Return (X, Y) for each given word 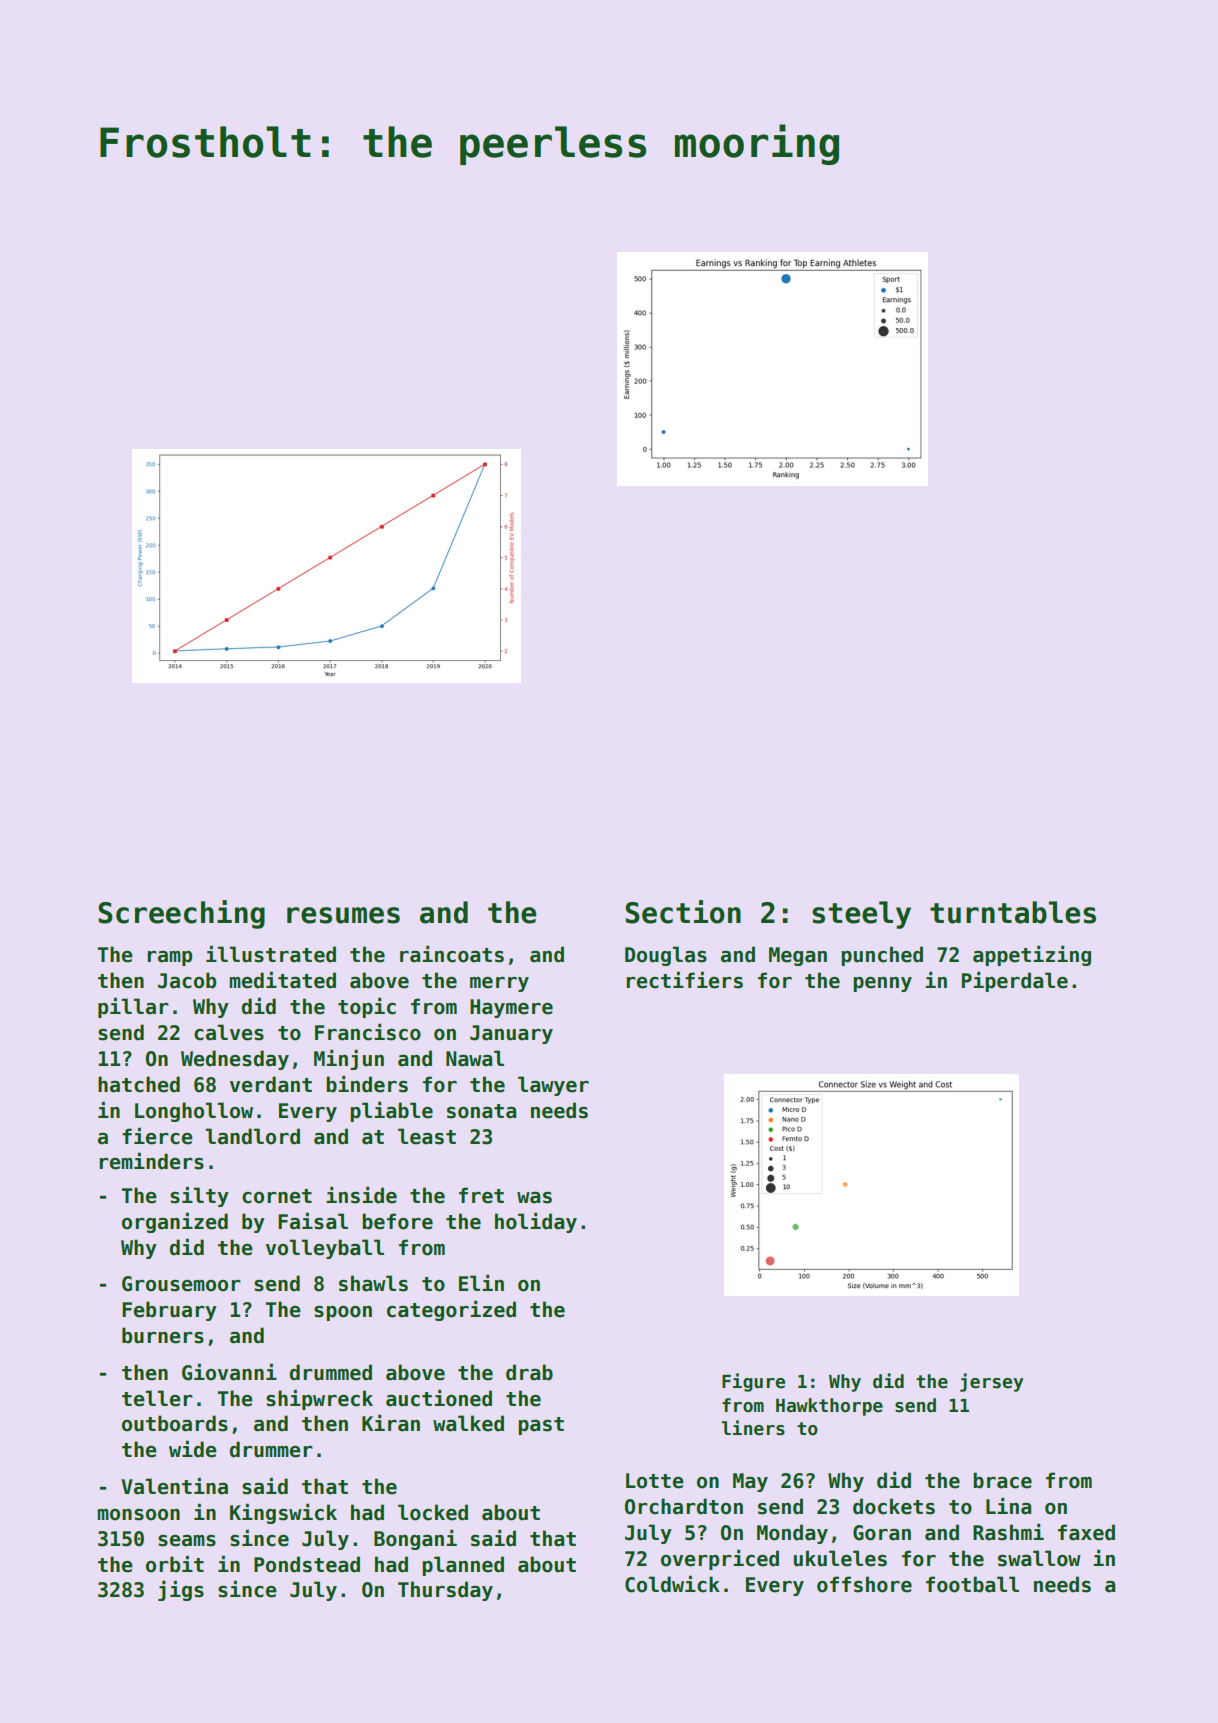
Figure (753, 1382)
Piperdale (1015, 981)
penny (882, 984)
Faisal (313, 1221)
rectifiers (684, 980)
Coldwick (672, 1584)
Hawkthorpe (829, 1407)
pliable (391, 1111)
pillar (133, 1007)
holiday (536, 1222)
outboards (175, 1423)
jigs (181, 1590)
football (972, 1584)
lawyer (553, 1086)
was (534, 1198)
